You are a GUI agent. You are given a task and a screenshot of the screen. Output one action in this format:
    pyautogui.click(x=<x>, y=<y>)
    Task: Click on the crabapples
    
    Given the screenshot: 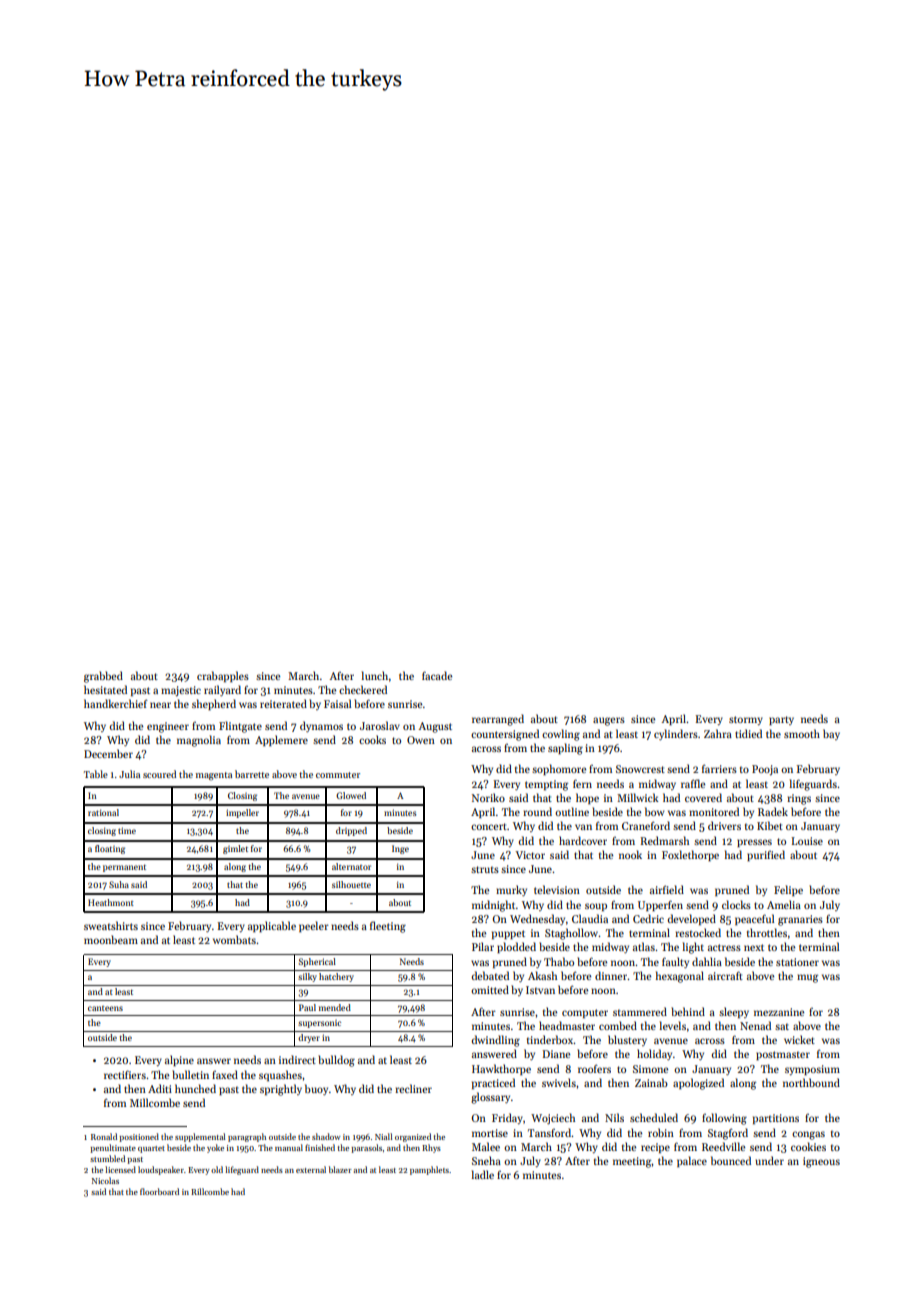 What is the action you would take?
    pyautogui.click(x=223, y=676)
